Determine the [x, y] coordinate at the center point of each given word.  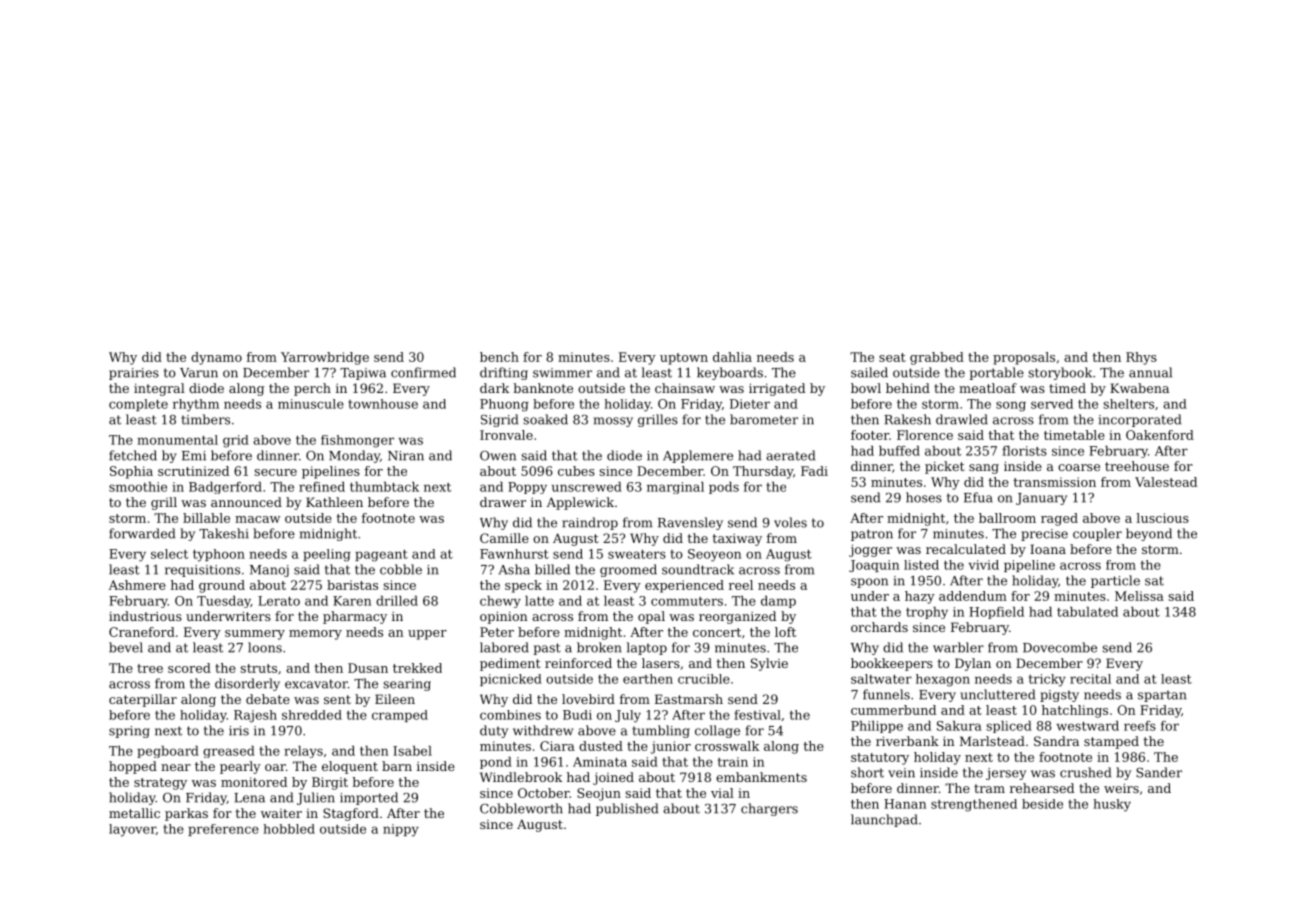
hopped [133, 767]
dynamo [216, 358]
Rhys [1141, 358]
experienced [684, 586]
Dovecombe [1060, 647]
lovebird [588, 699]
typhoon [219, 555]
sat [1154, 581]
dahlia [732, 357]
